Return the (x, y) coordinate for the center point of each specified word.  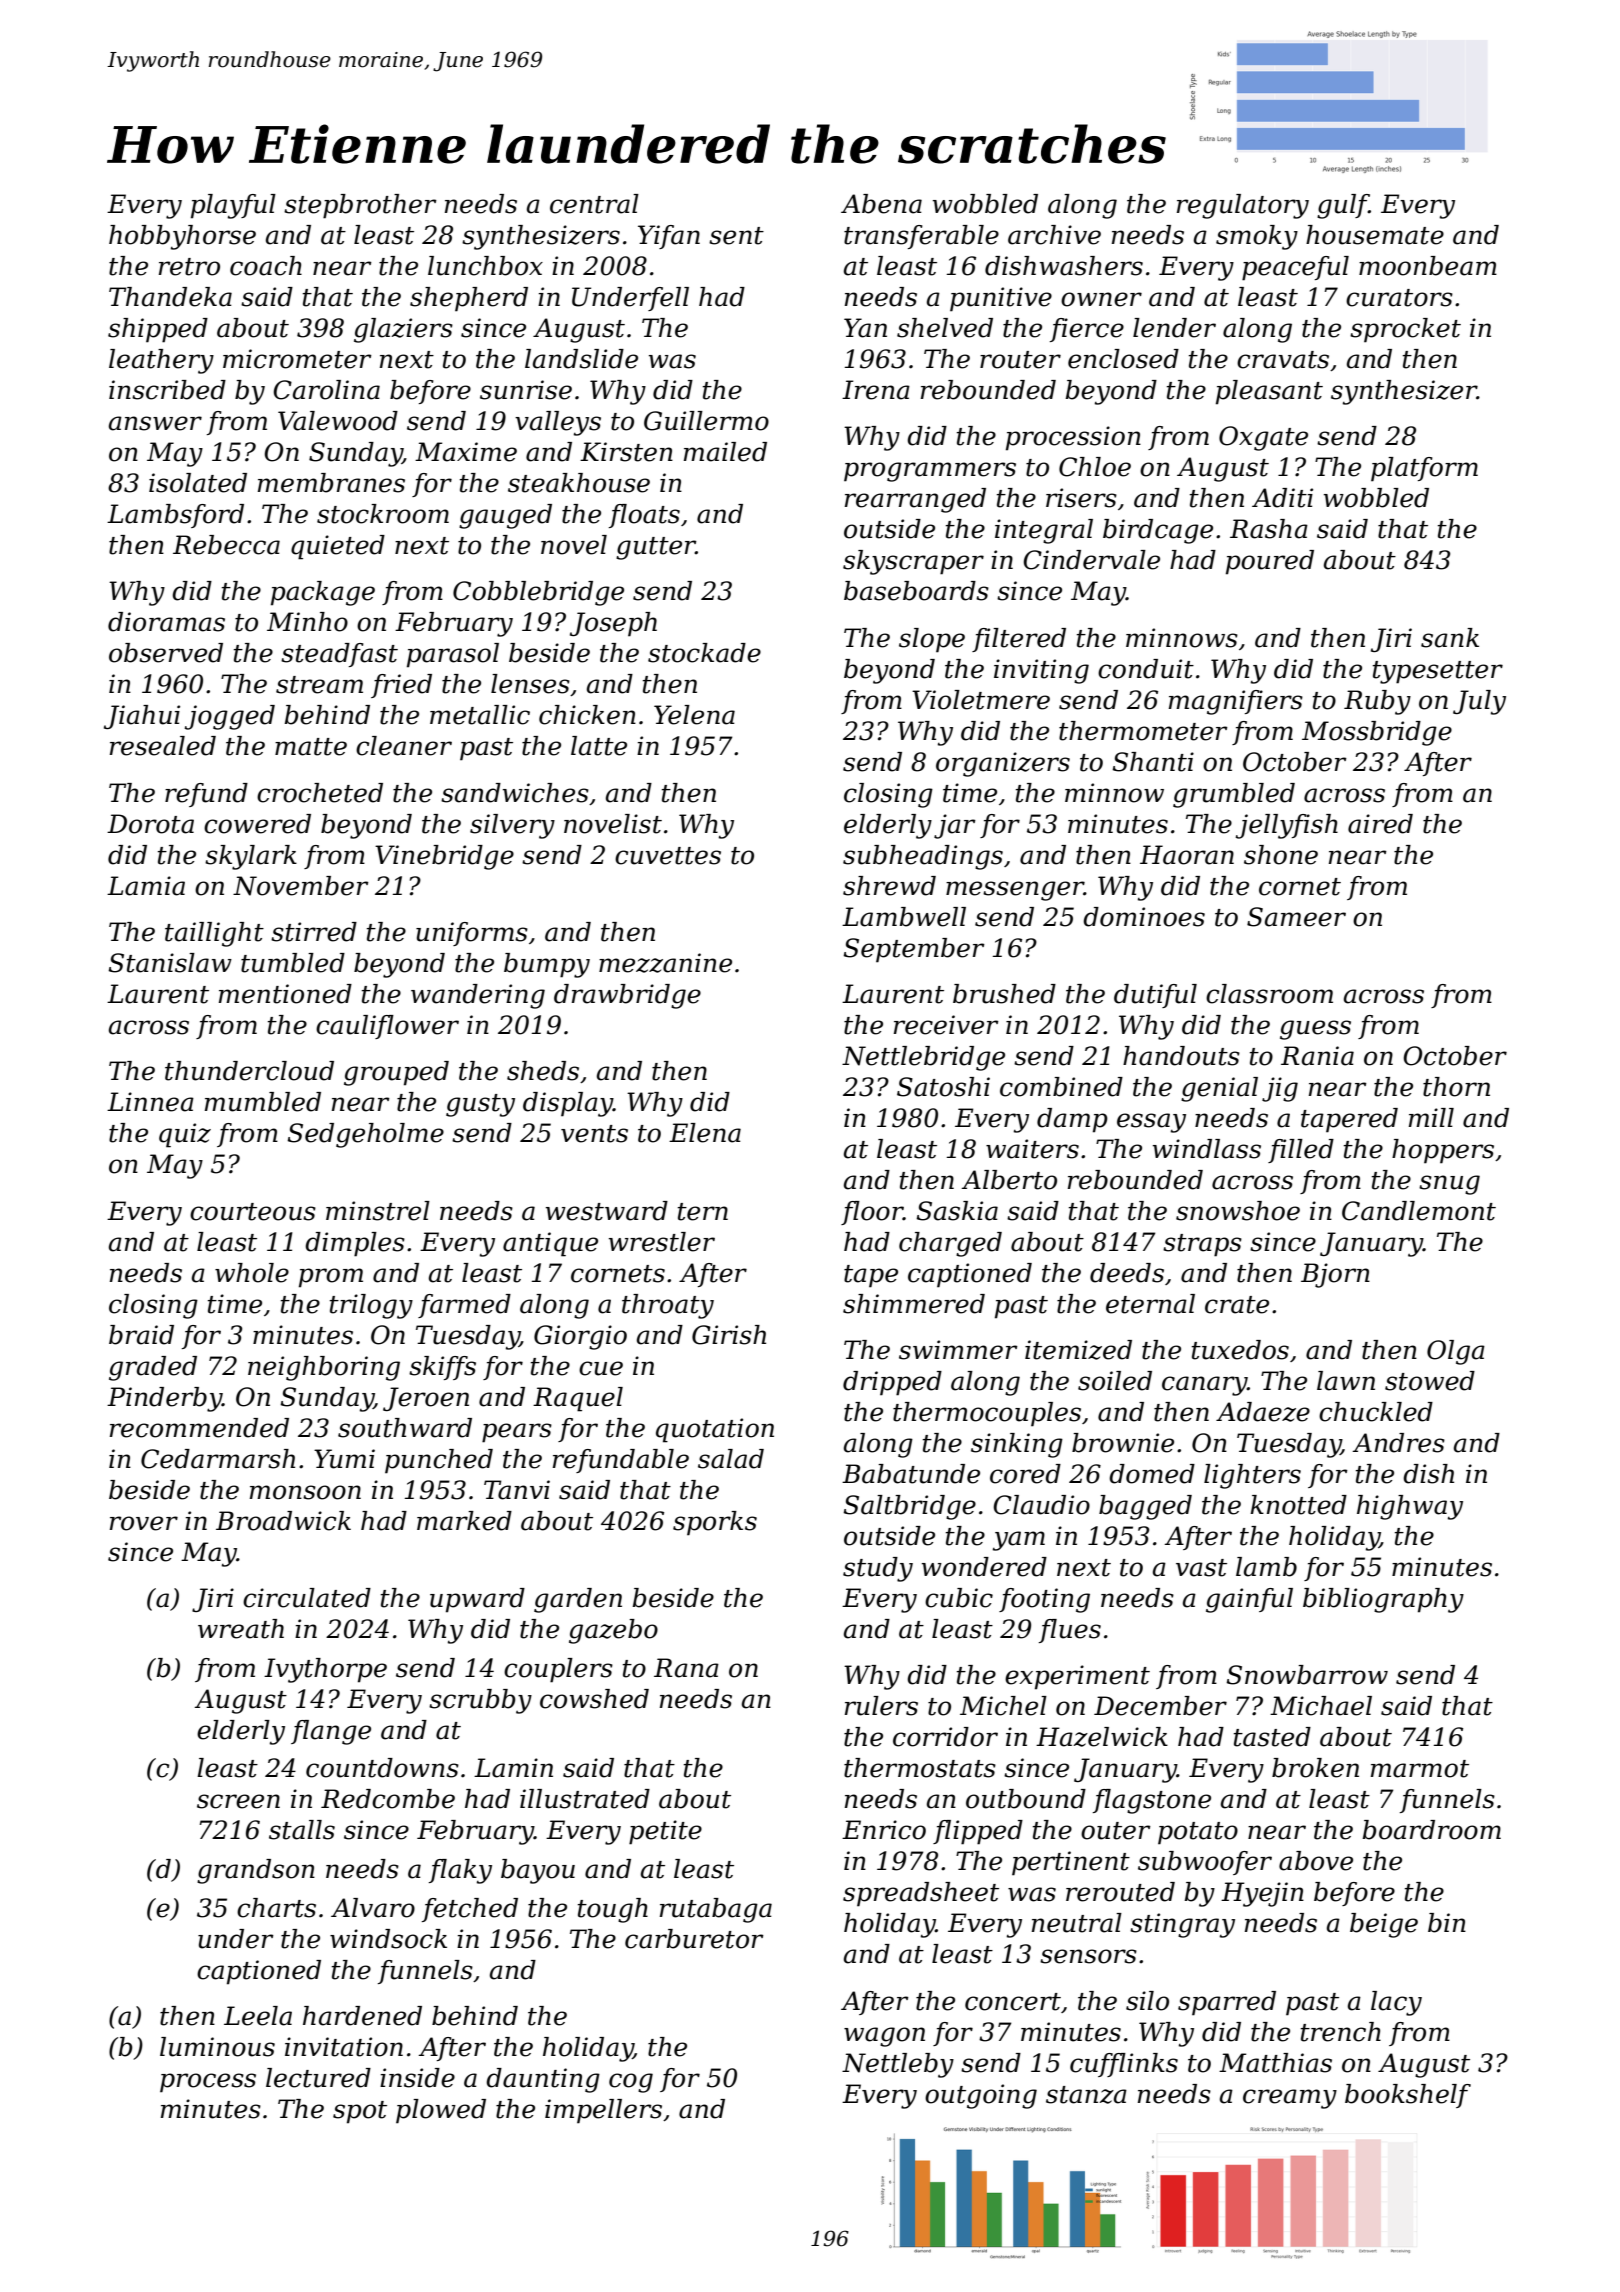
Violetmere (981, 700)
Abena (881, 204)
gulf (1343, 206)
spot (360, 2112)
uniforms (472, 934)
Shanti (1153, 762)
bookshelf (1408, 2096)
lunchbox (485, 266)
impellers (603, 2111)
